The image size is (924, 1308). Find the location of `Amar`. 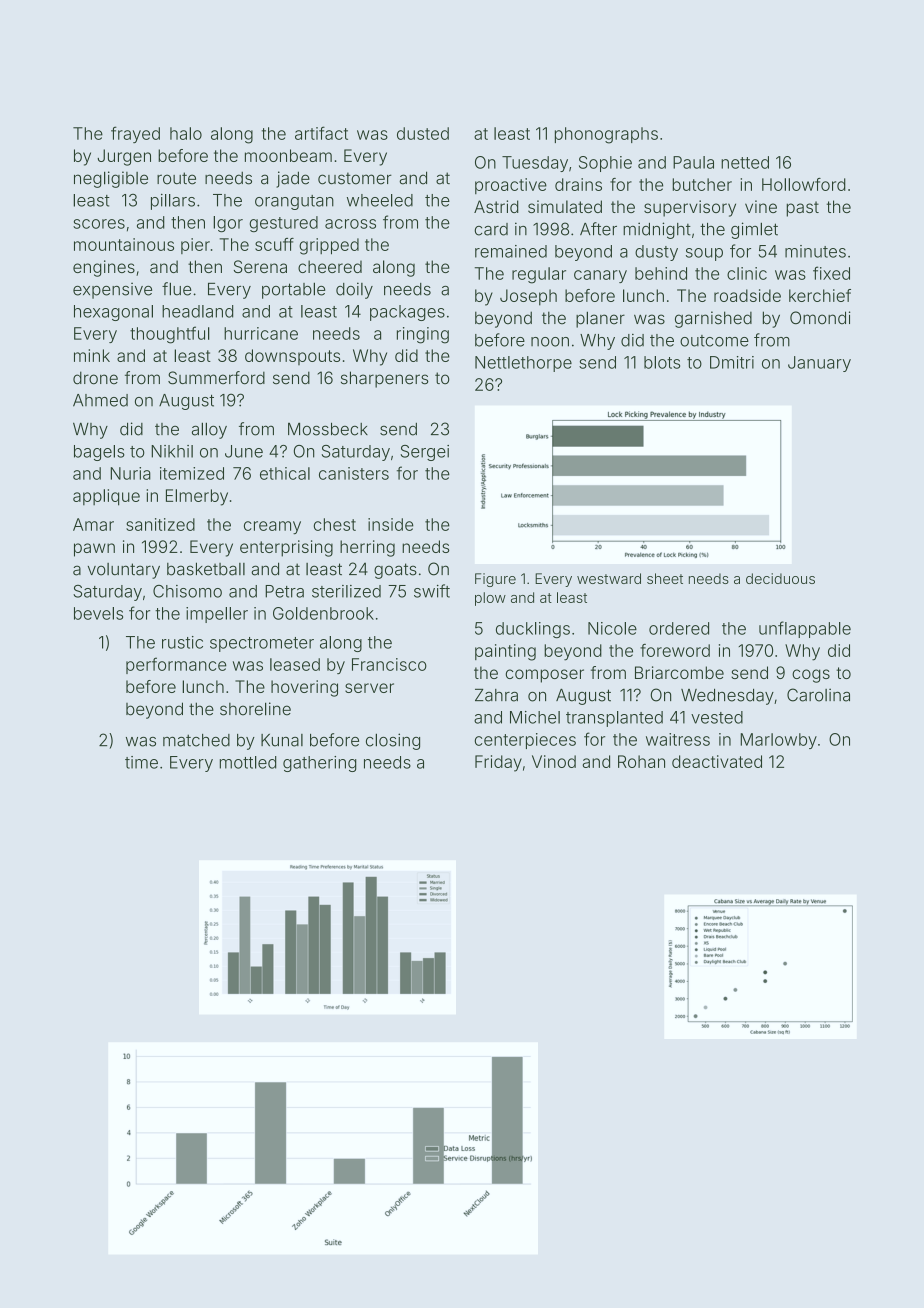

Amar is located at coordinates (93, 524).
